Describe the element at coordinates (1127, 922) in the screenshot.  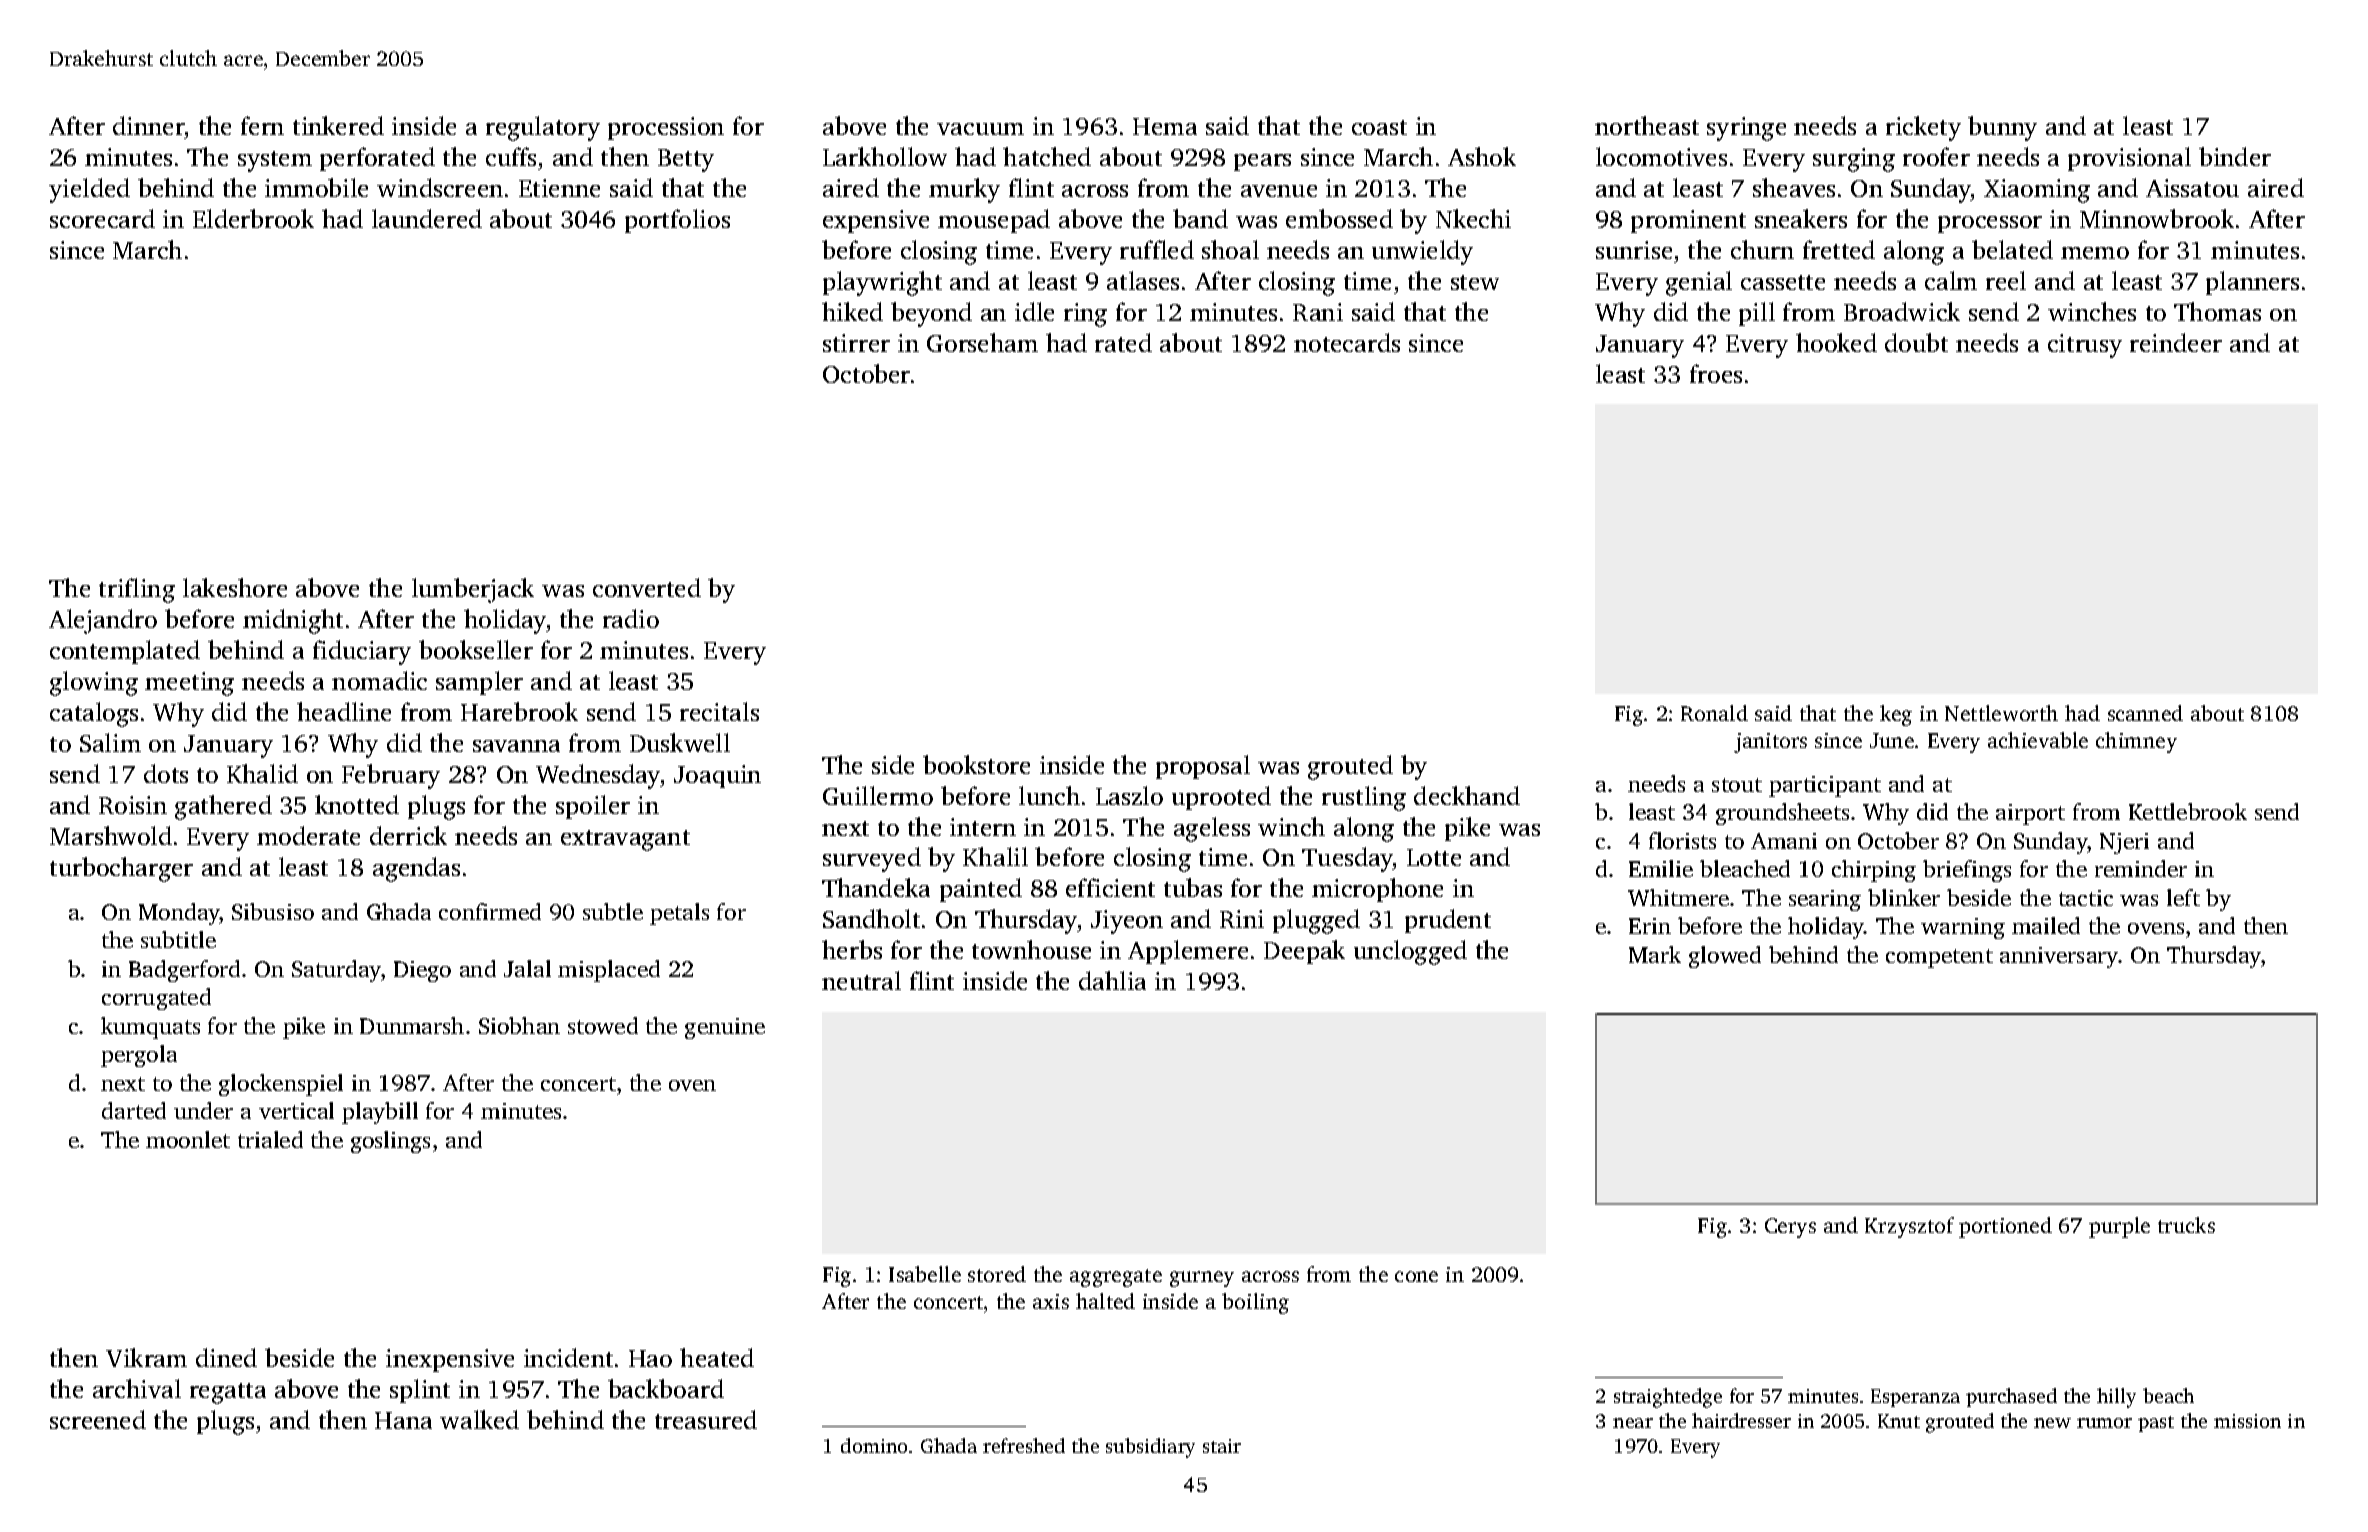
I see `Jiyeon` at that location.
